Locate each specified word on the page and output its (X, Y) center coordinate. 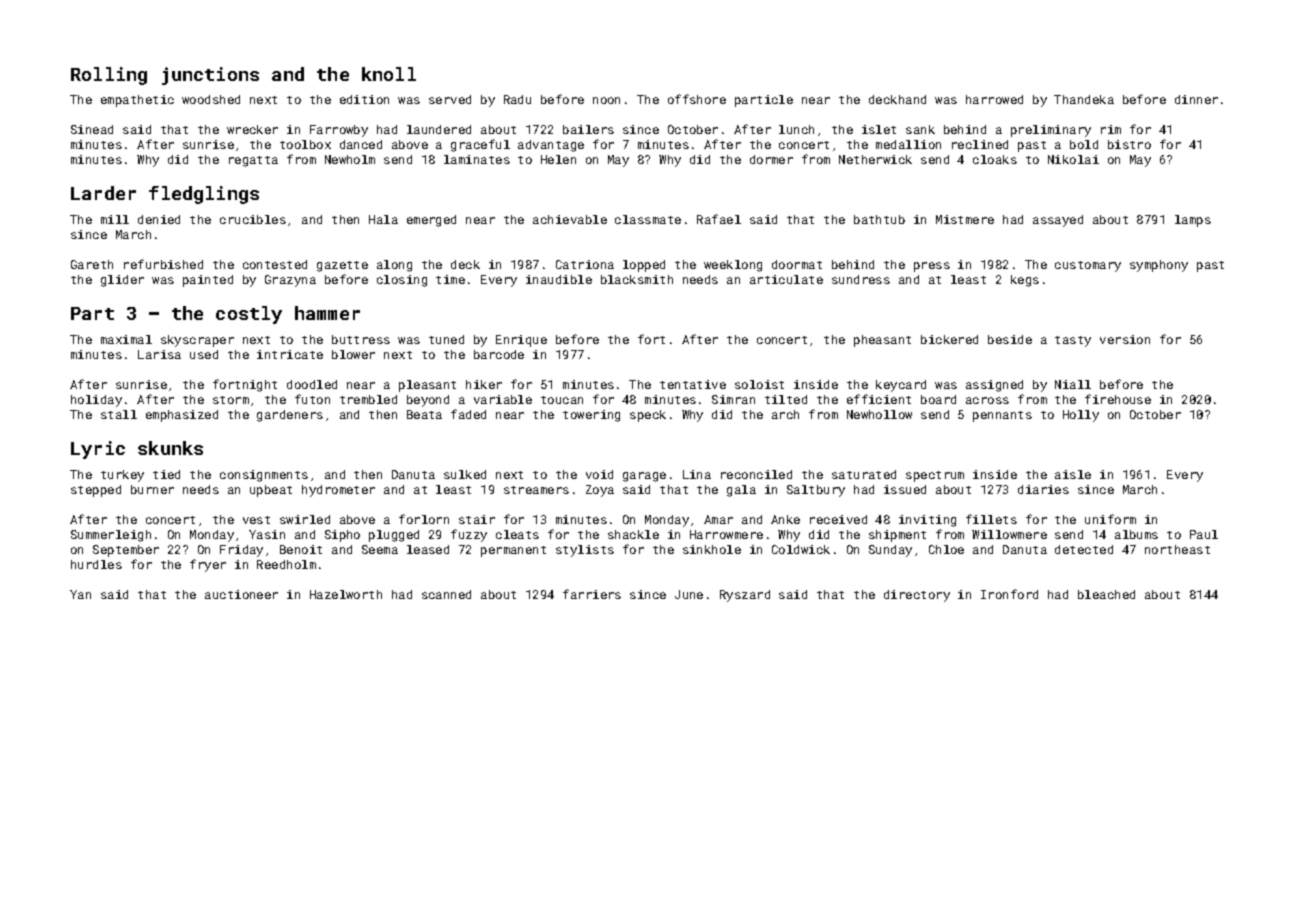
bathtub (879, 219)
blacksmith (637, 279)
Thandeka (1084, 99)
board (938, 399)
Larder (103, 193)
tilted (786, 399)
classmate (648, 219)
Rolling (109, 76)
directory (917, 596)
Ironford (1009, 594)
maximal (126, 339)
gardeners (290, 416)
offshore (697, 99)
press (932, 267)
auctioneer (241, 594)
